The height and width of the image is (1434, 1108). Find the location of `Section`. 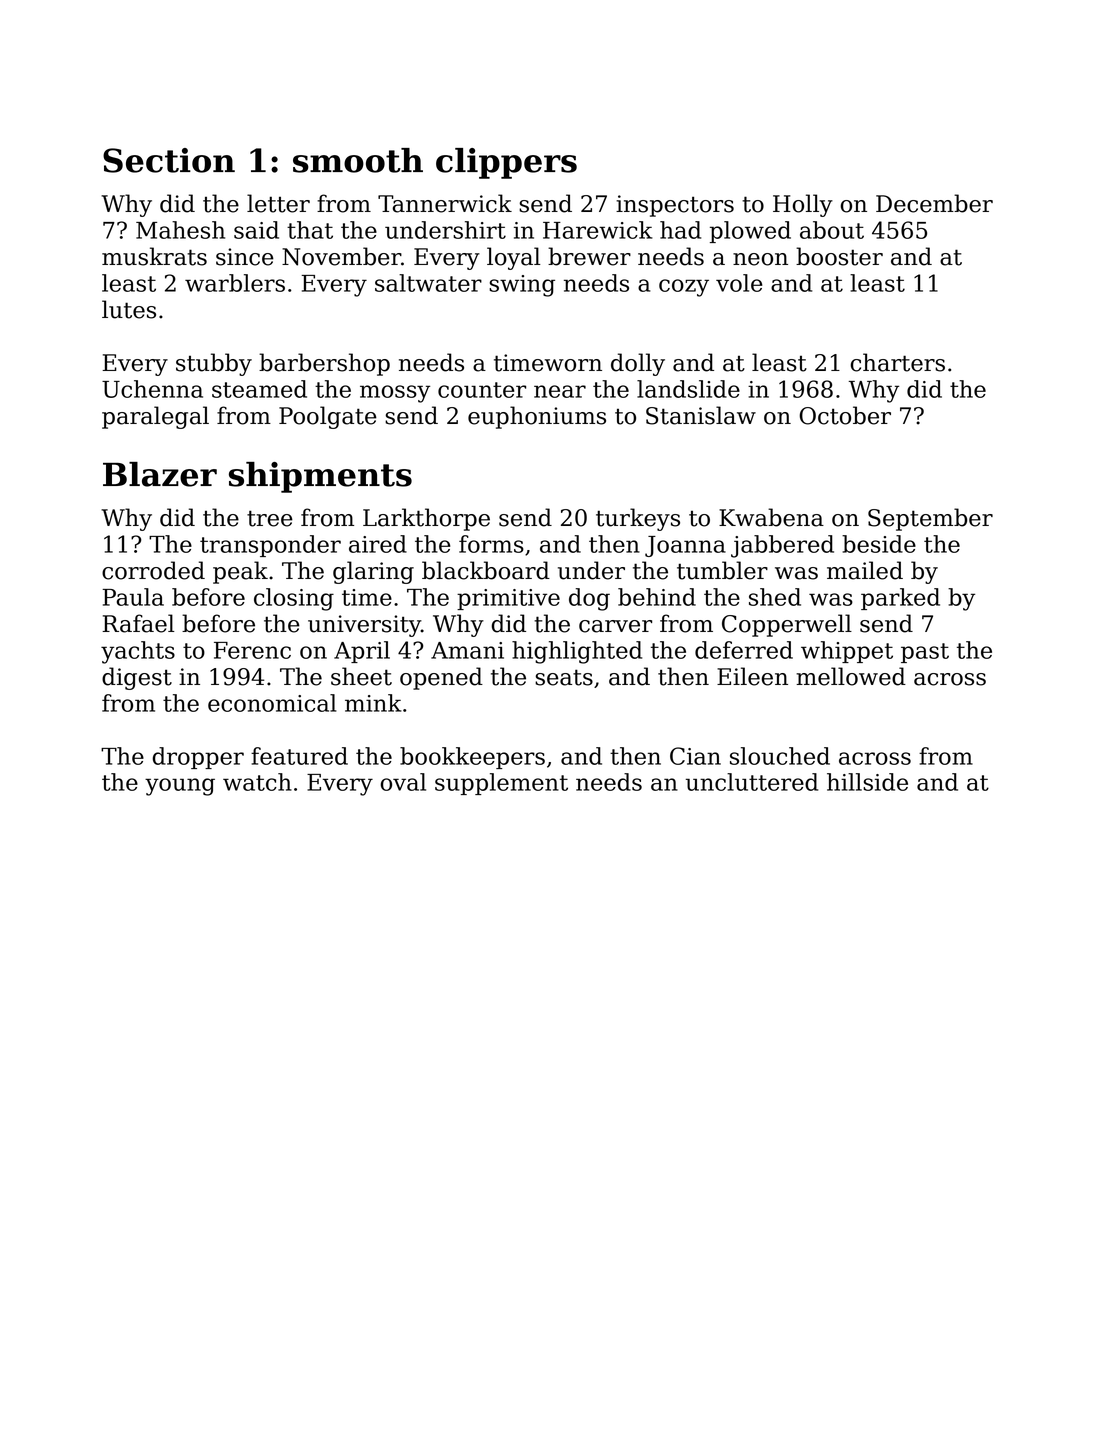

Section is located at coordinates (169, 160).
